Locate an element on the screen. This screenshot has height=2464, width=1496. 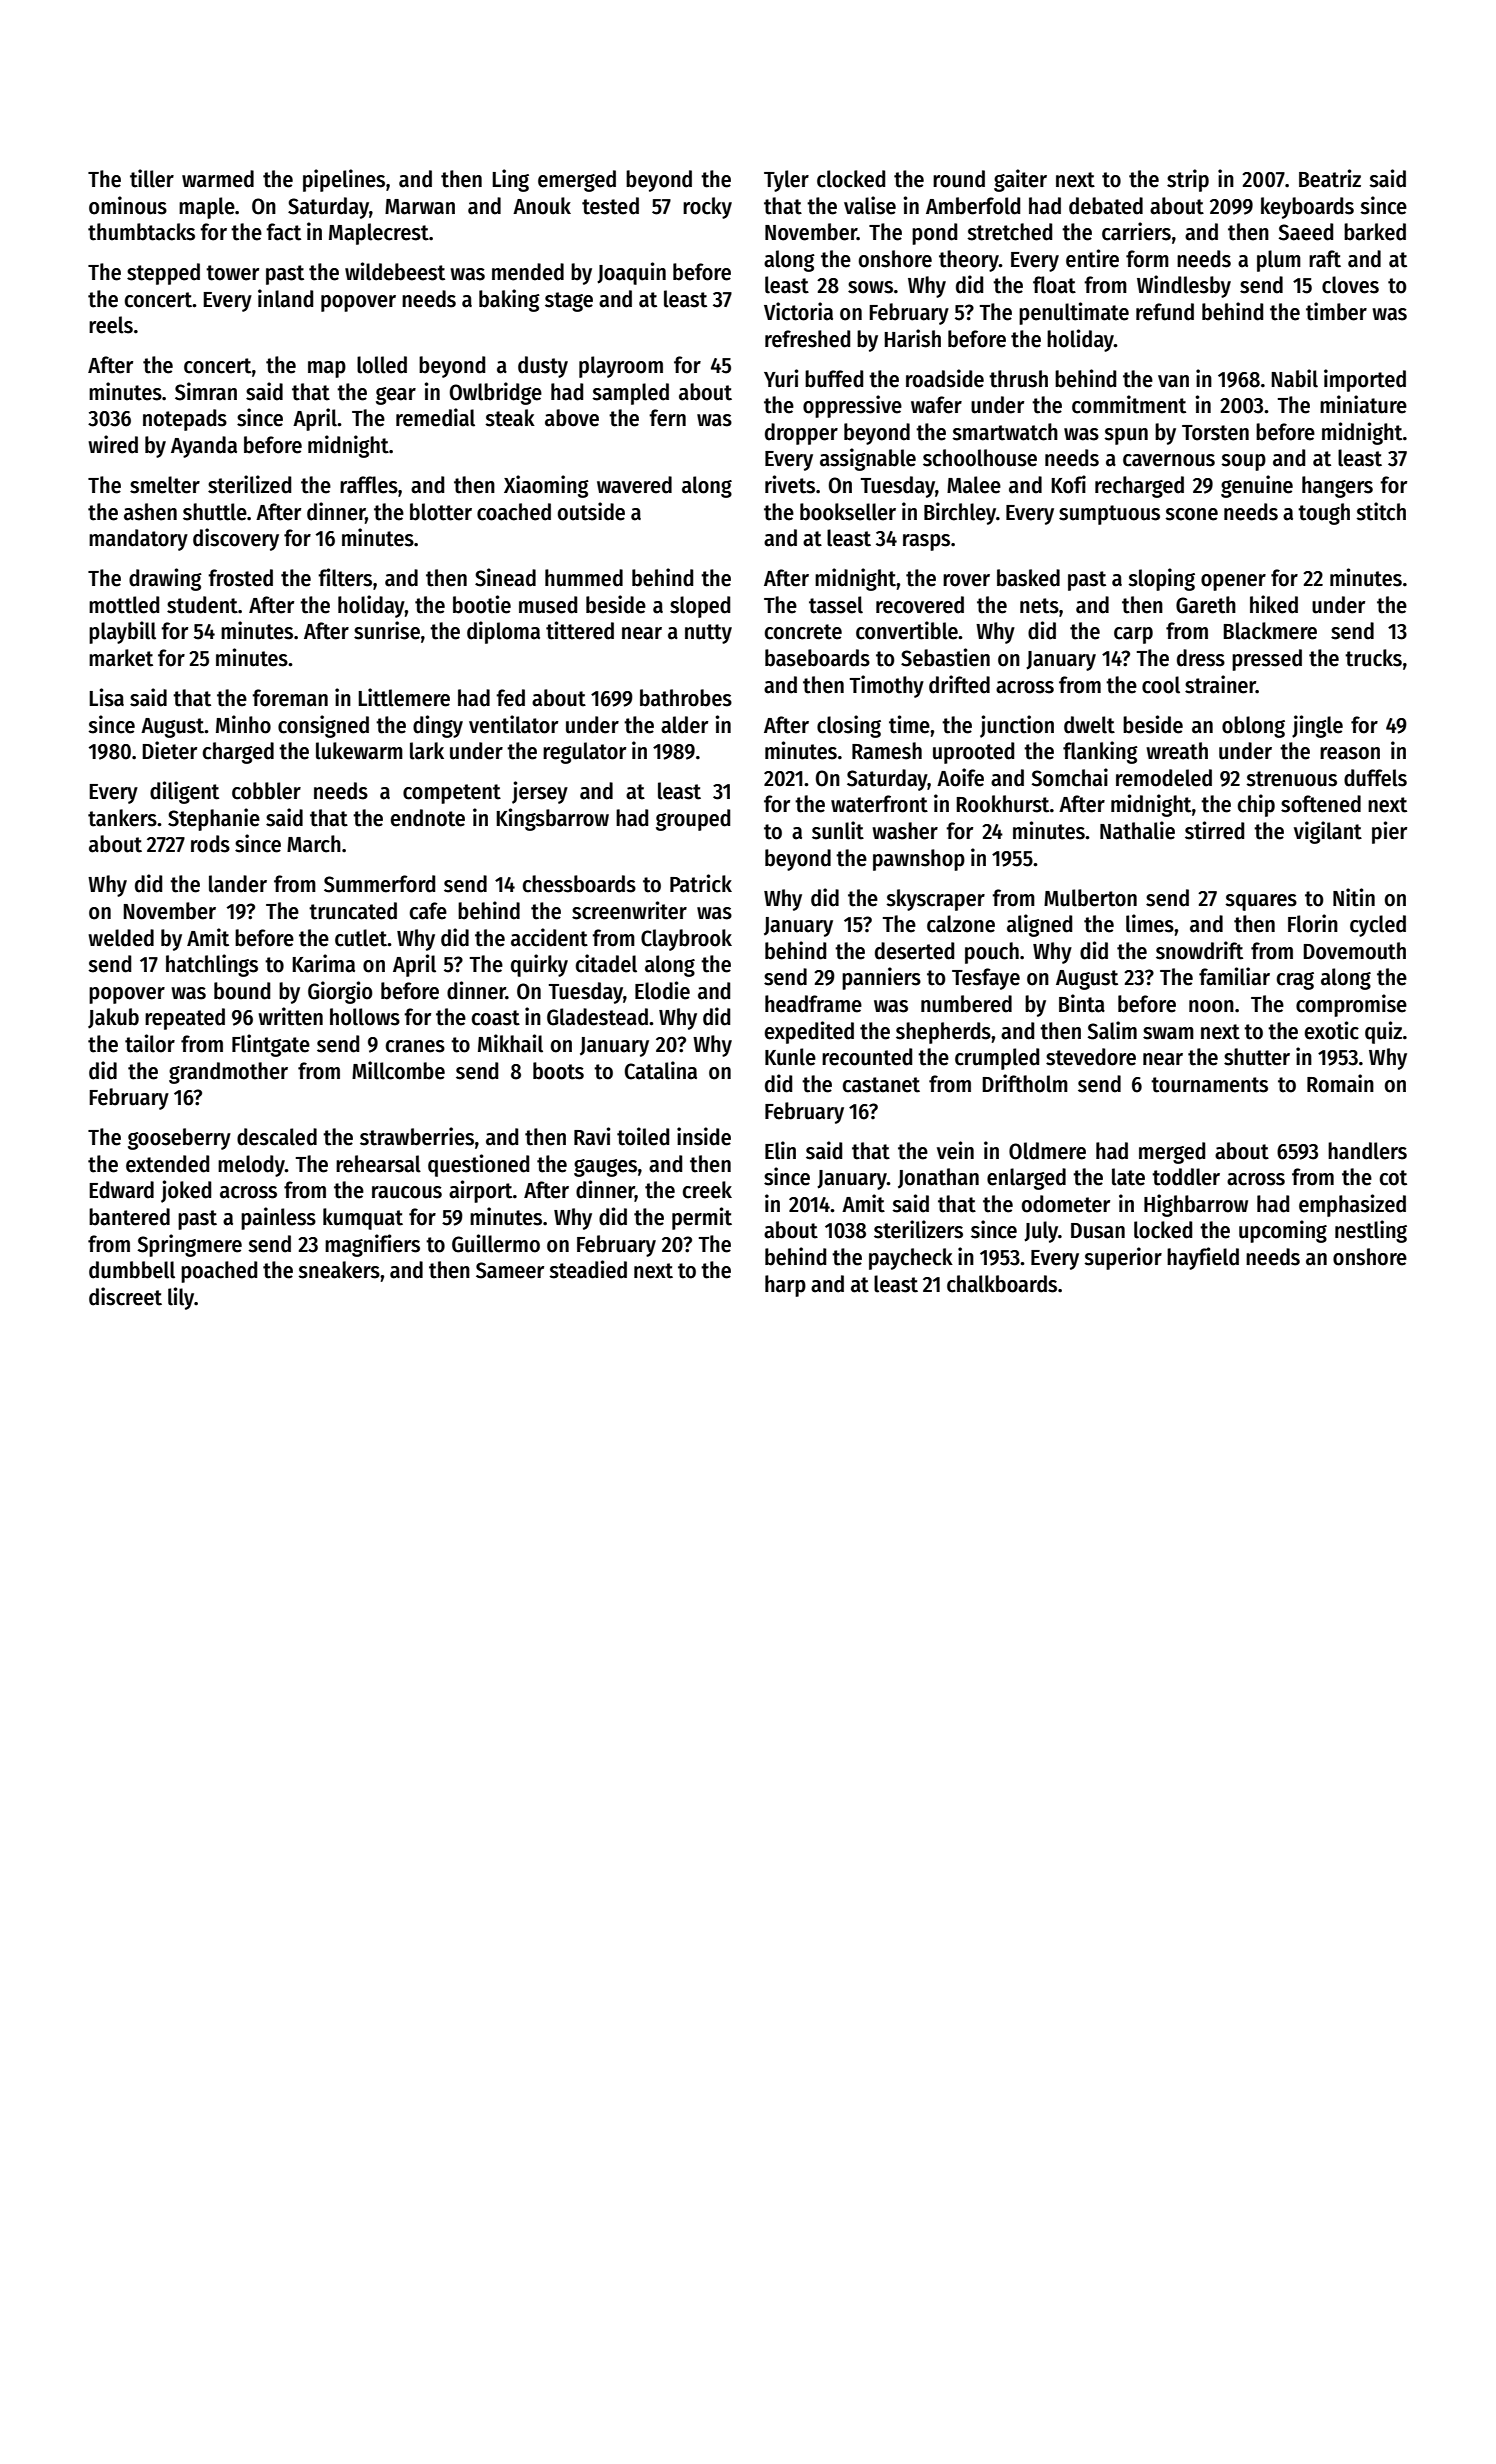
lily is located at coordinates (181, 1298).
